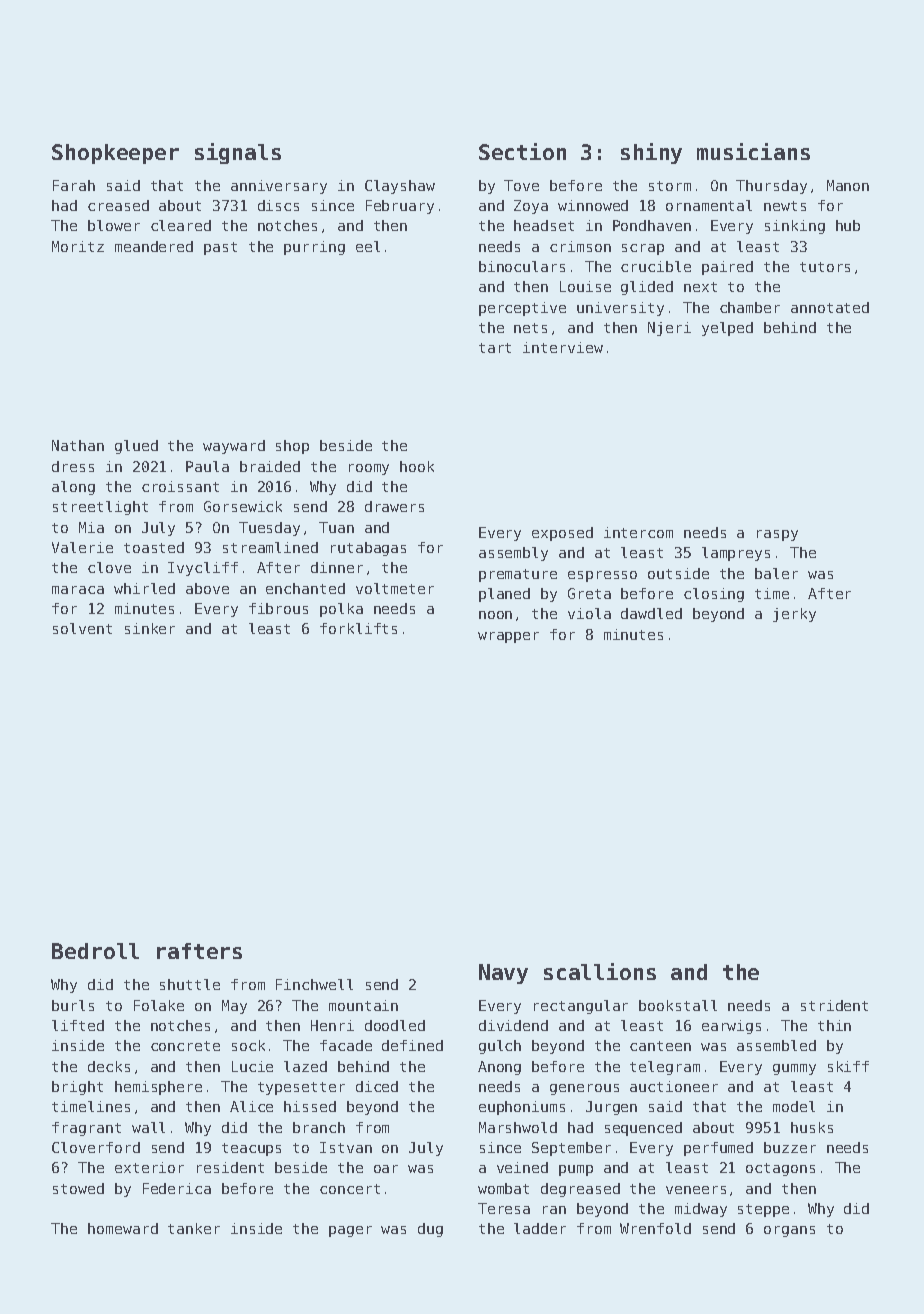  I want to click on shuttle, so click(190, 984).
